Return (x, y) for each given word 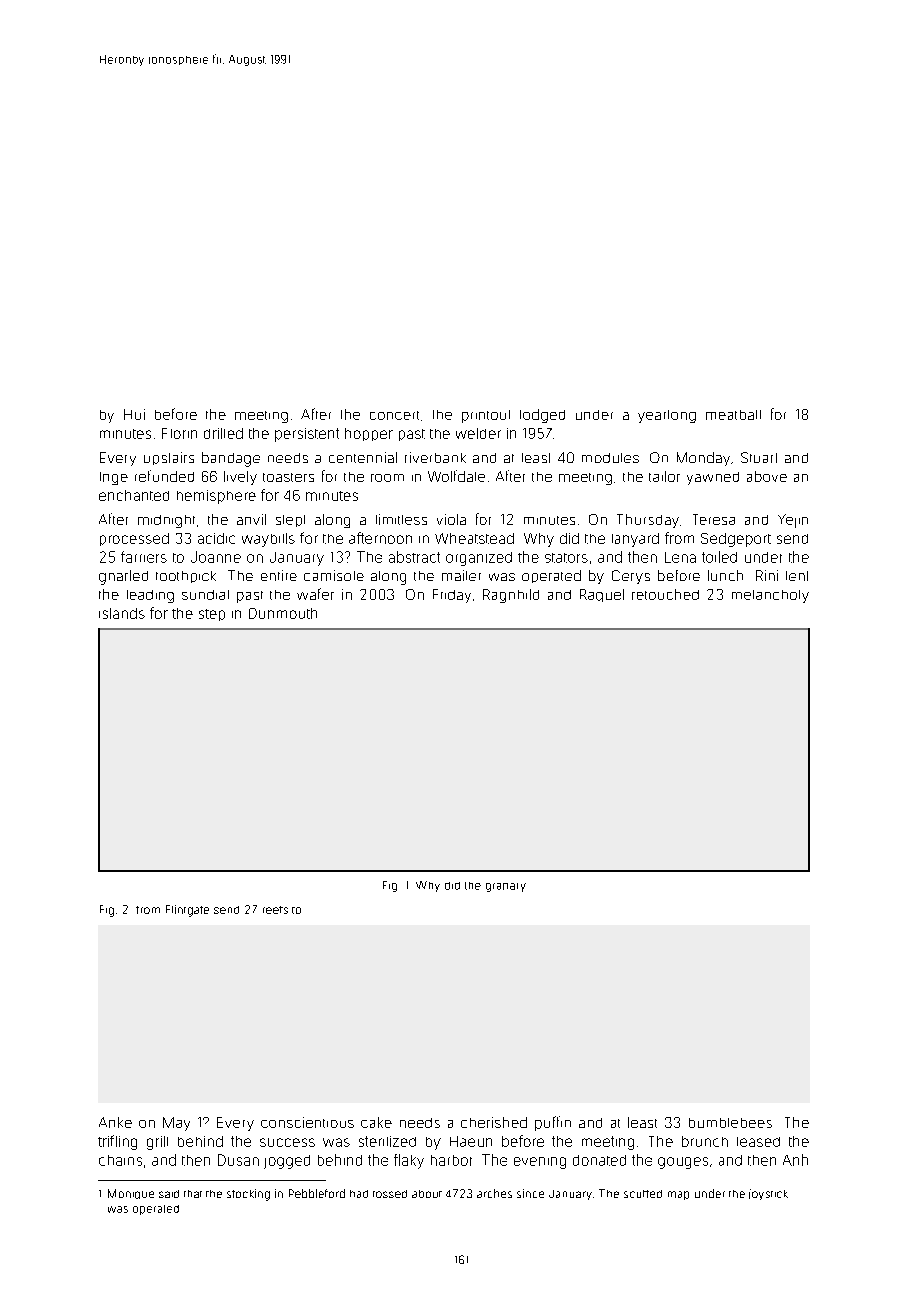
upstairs (169, 458)
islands (122, 613)
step (212, 615)
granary (506, 887)
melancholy (770, 596)
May (176, 1124)
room (387, 478)
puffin (553, 1123)
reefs (275, 910)
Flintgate (187, 911)
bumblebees (730, 1123)
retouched (665, 594)
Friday (452, 596)
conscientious (307, 1122)
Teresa (714, 519)
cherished (494, 1122)
